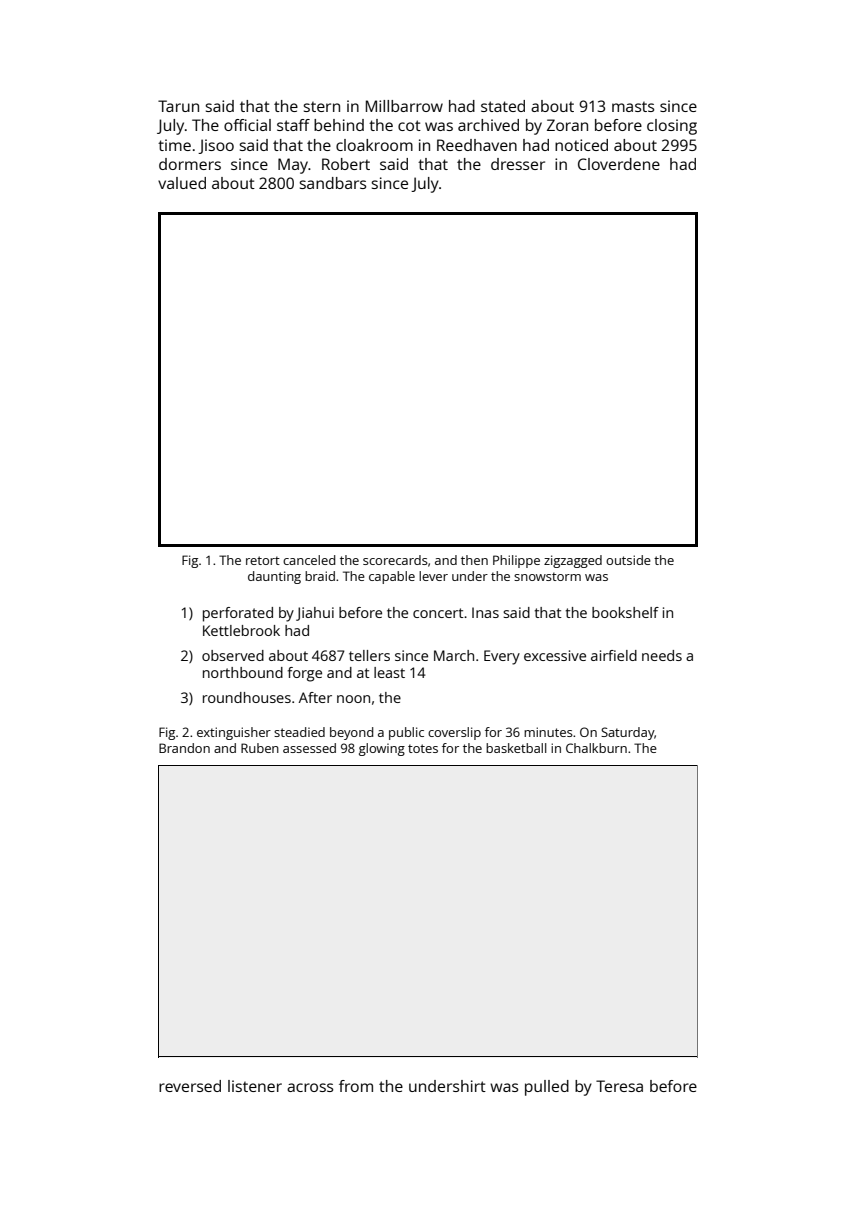 The image size is (856, 1215). I want to click on zigzagged, so click(573, 561).
